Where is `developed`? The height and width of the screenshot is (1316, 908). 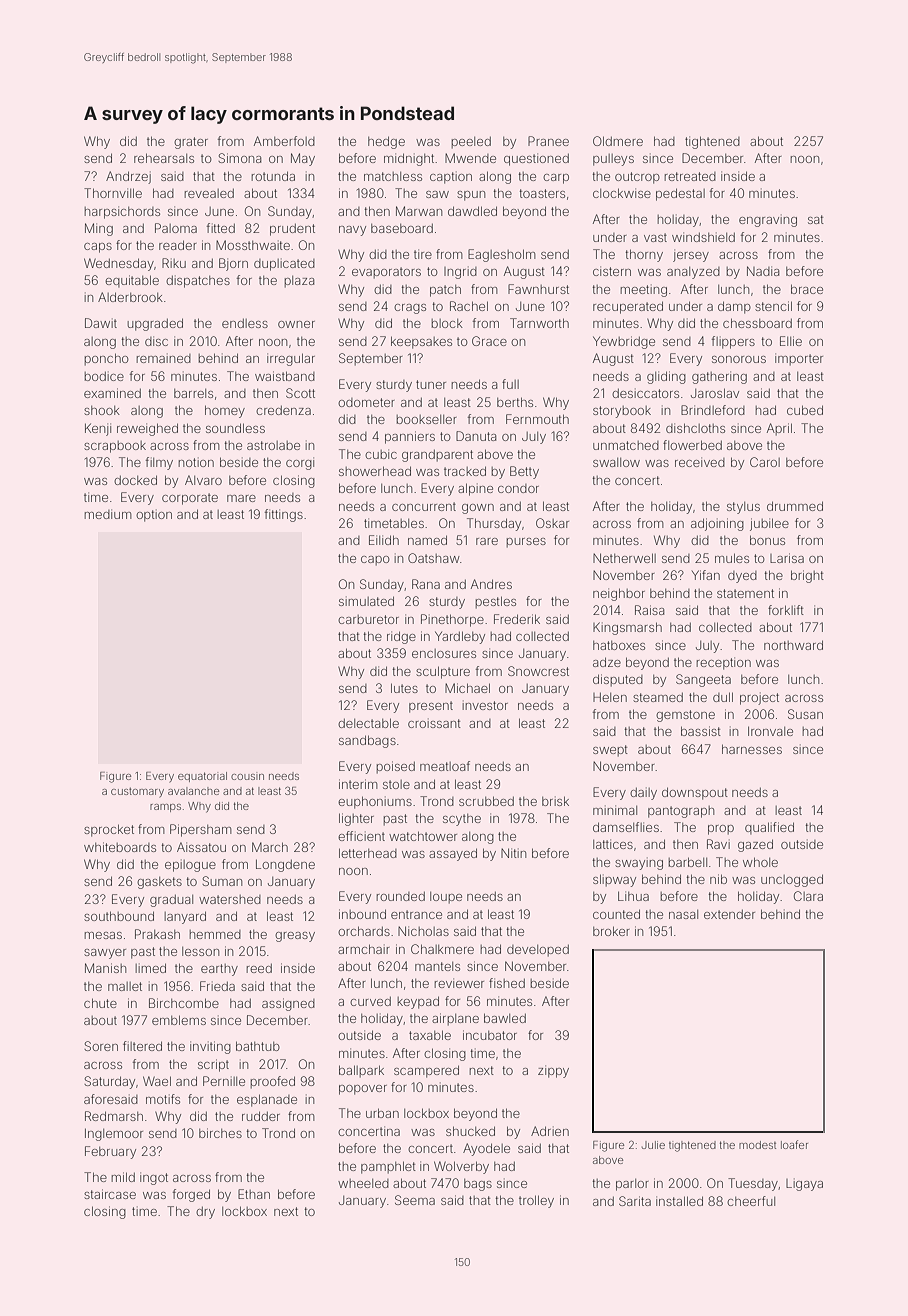 developed is located at coordinates (538, 950).
